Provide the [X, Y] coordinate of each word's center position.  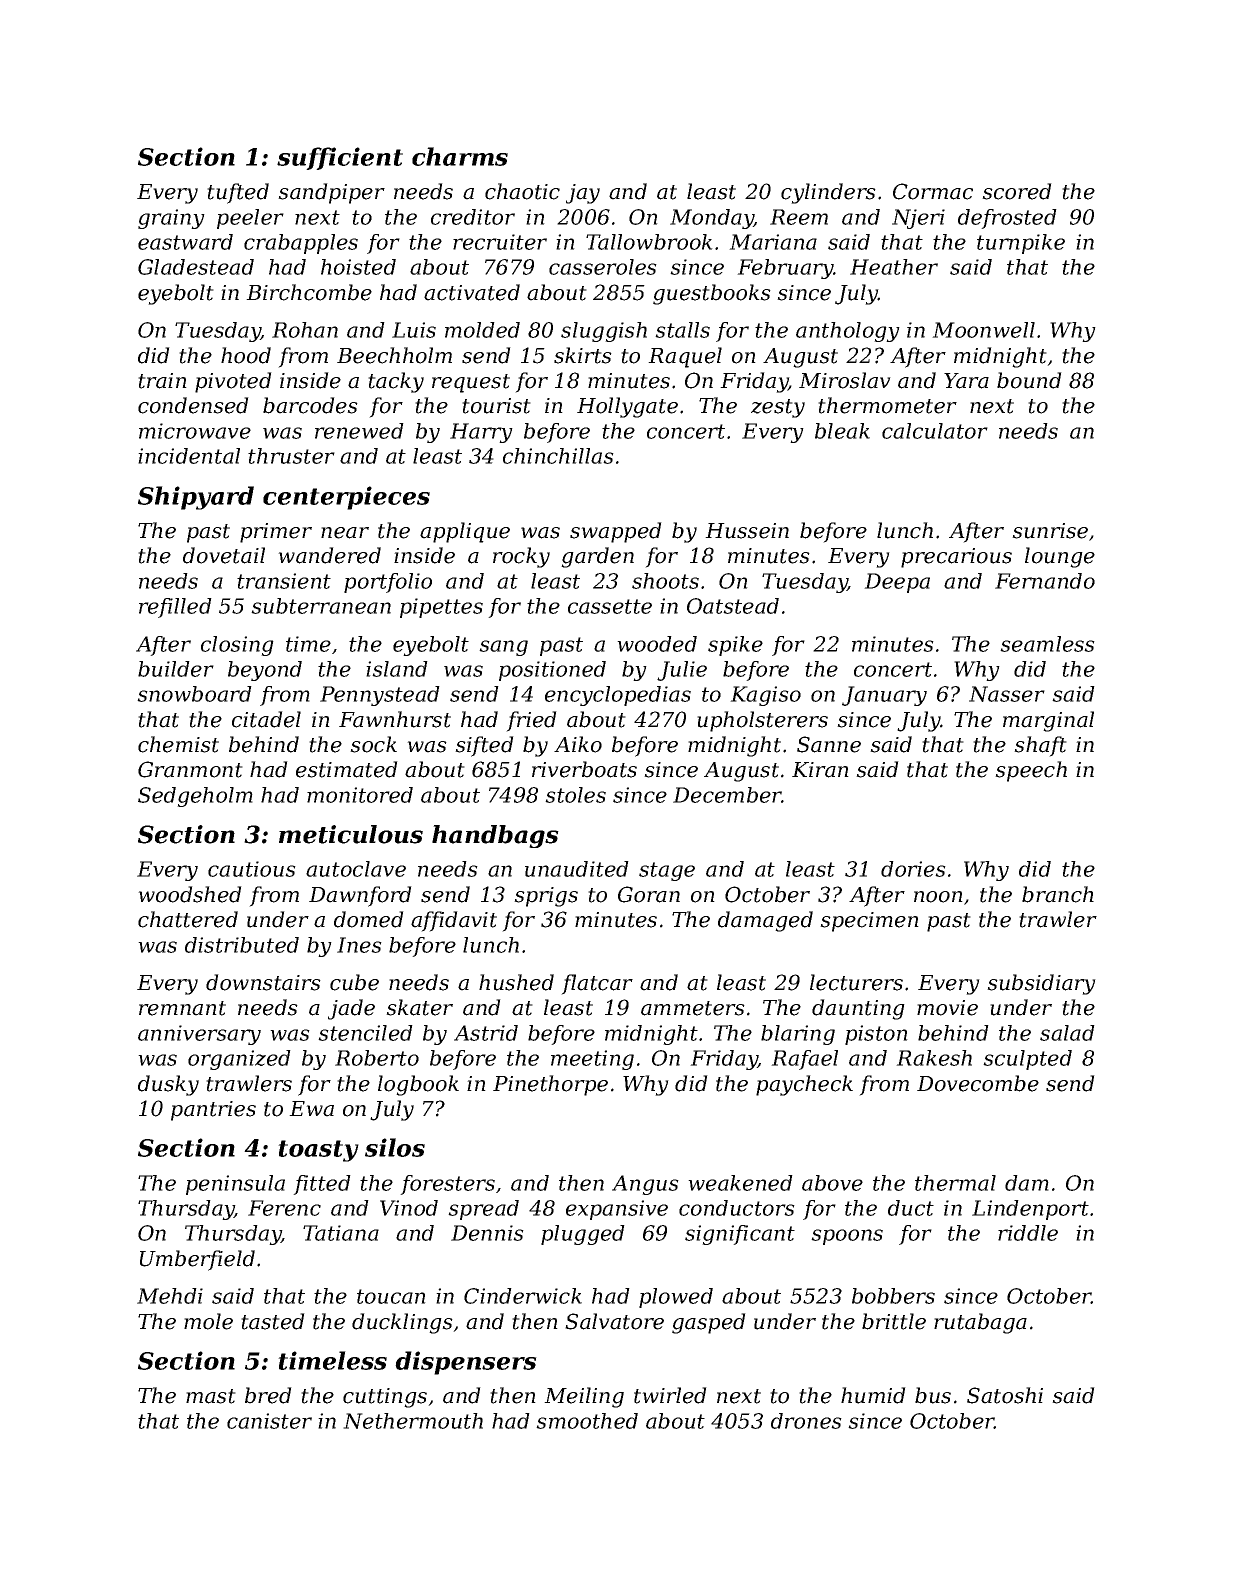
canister [269, 1421]
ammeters [693, 1008]
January [884, 696]
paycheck [804, 1085]
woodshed [190, 894]
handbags [495, 836]
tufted [238, 193]
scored [1017, 191]
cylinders [828, 193]
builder [176, 669]
